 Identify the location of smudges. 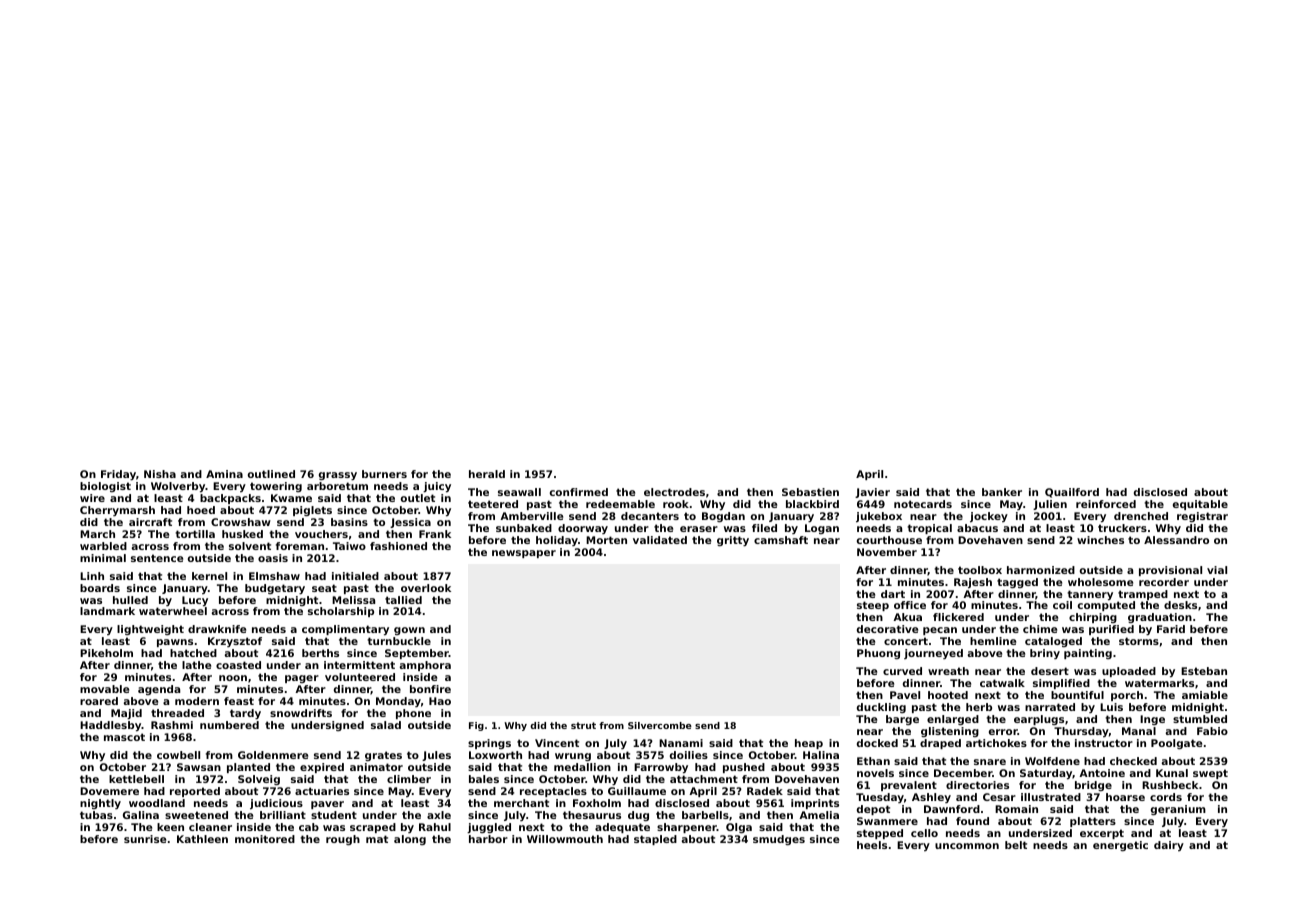
(779, 840).
